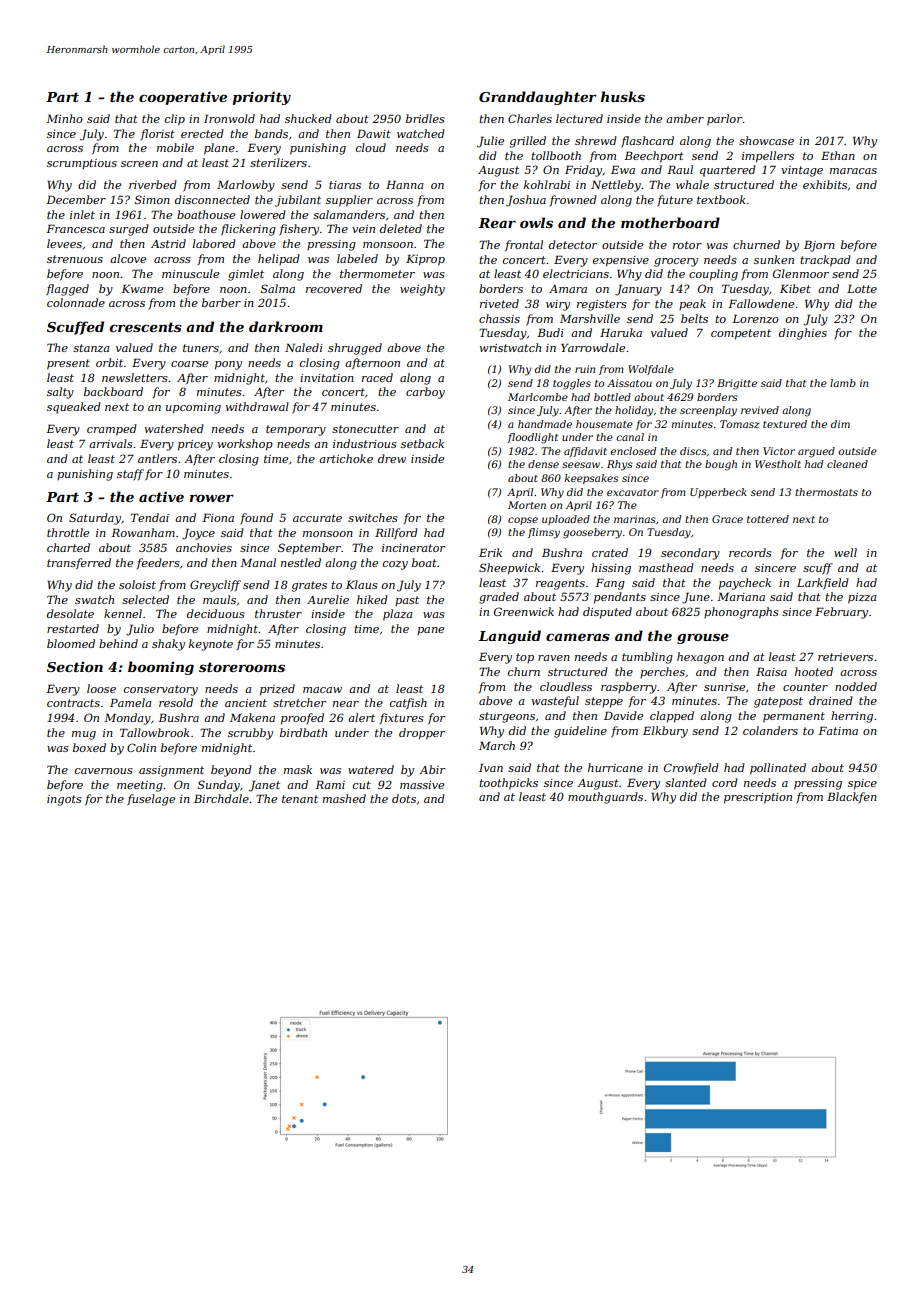 The height and width of the screenshot is (1308, 924). I want to click on paycheck, so click(745, 584).
